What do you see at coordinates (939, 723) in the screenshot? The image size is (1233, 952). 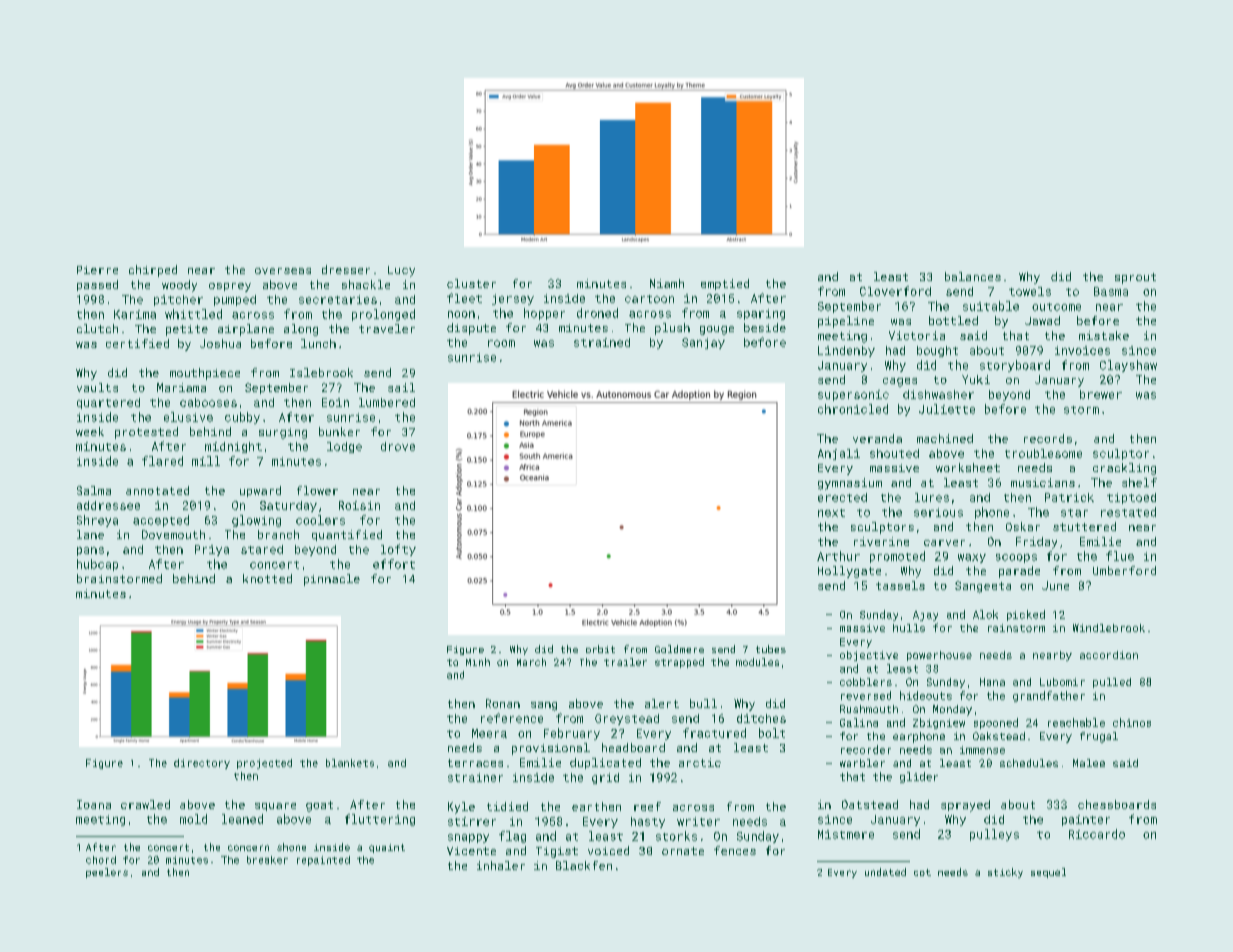 I see `Zbigniew` at bounding box center [939, 723].
